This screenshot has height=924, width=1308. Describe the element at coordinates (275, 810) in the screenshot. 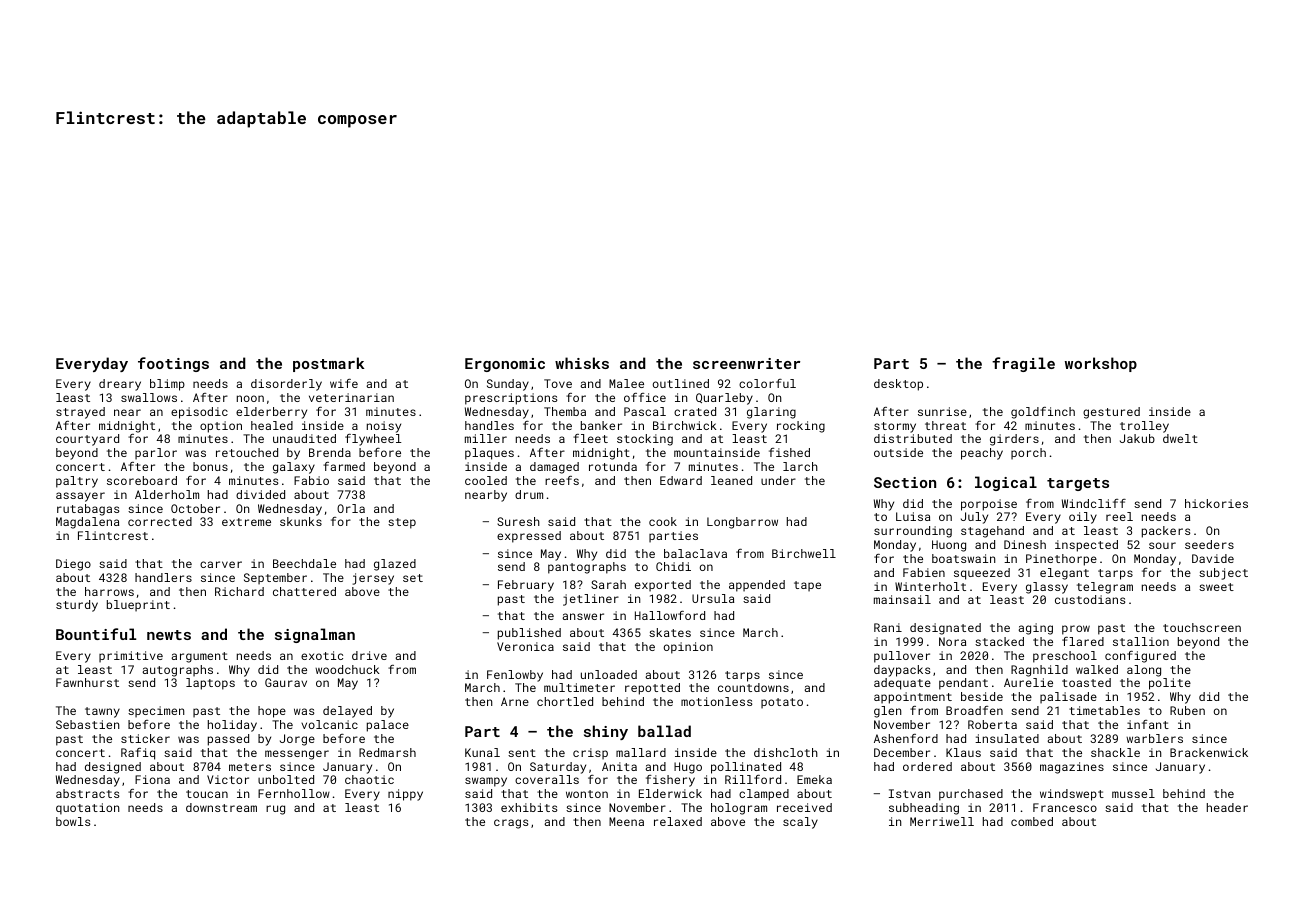

I see `rug` at that location.
